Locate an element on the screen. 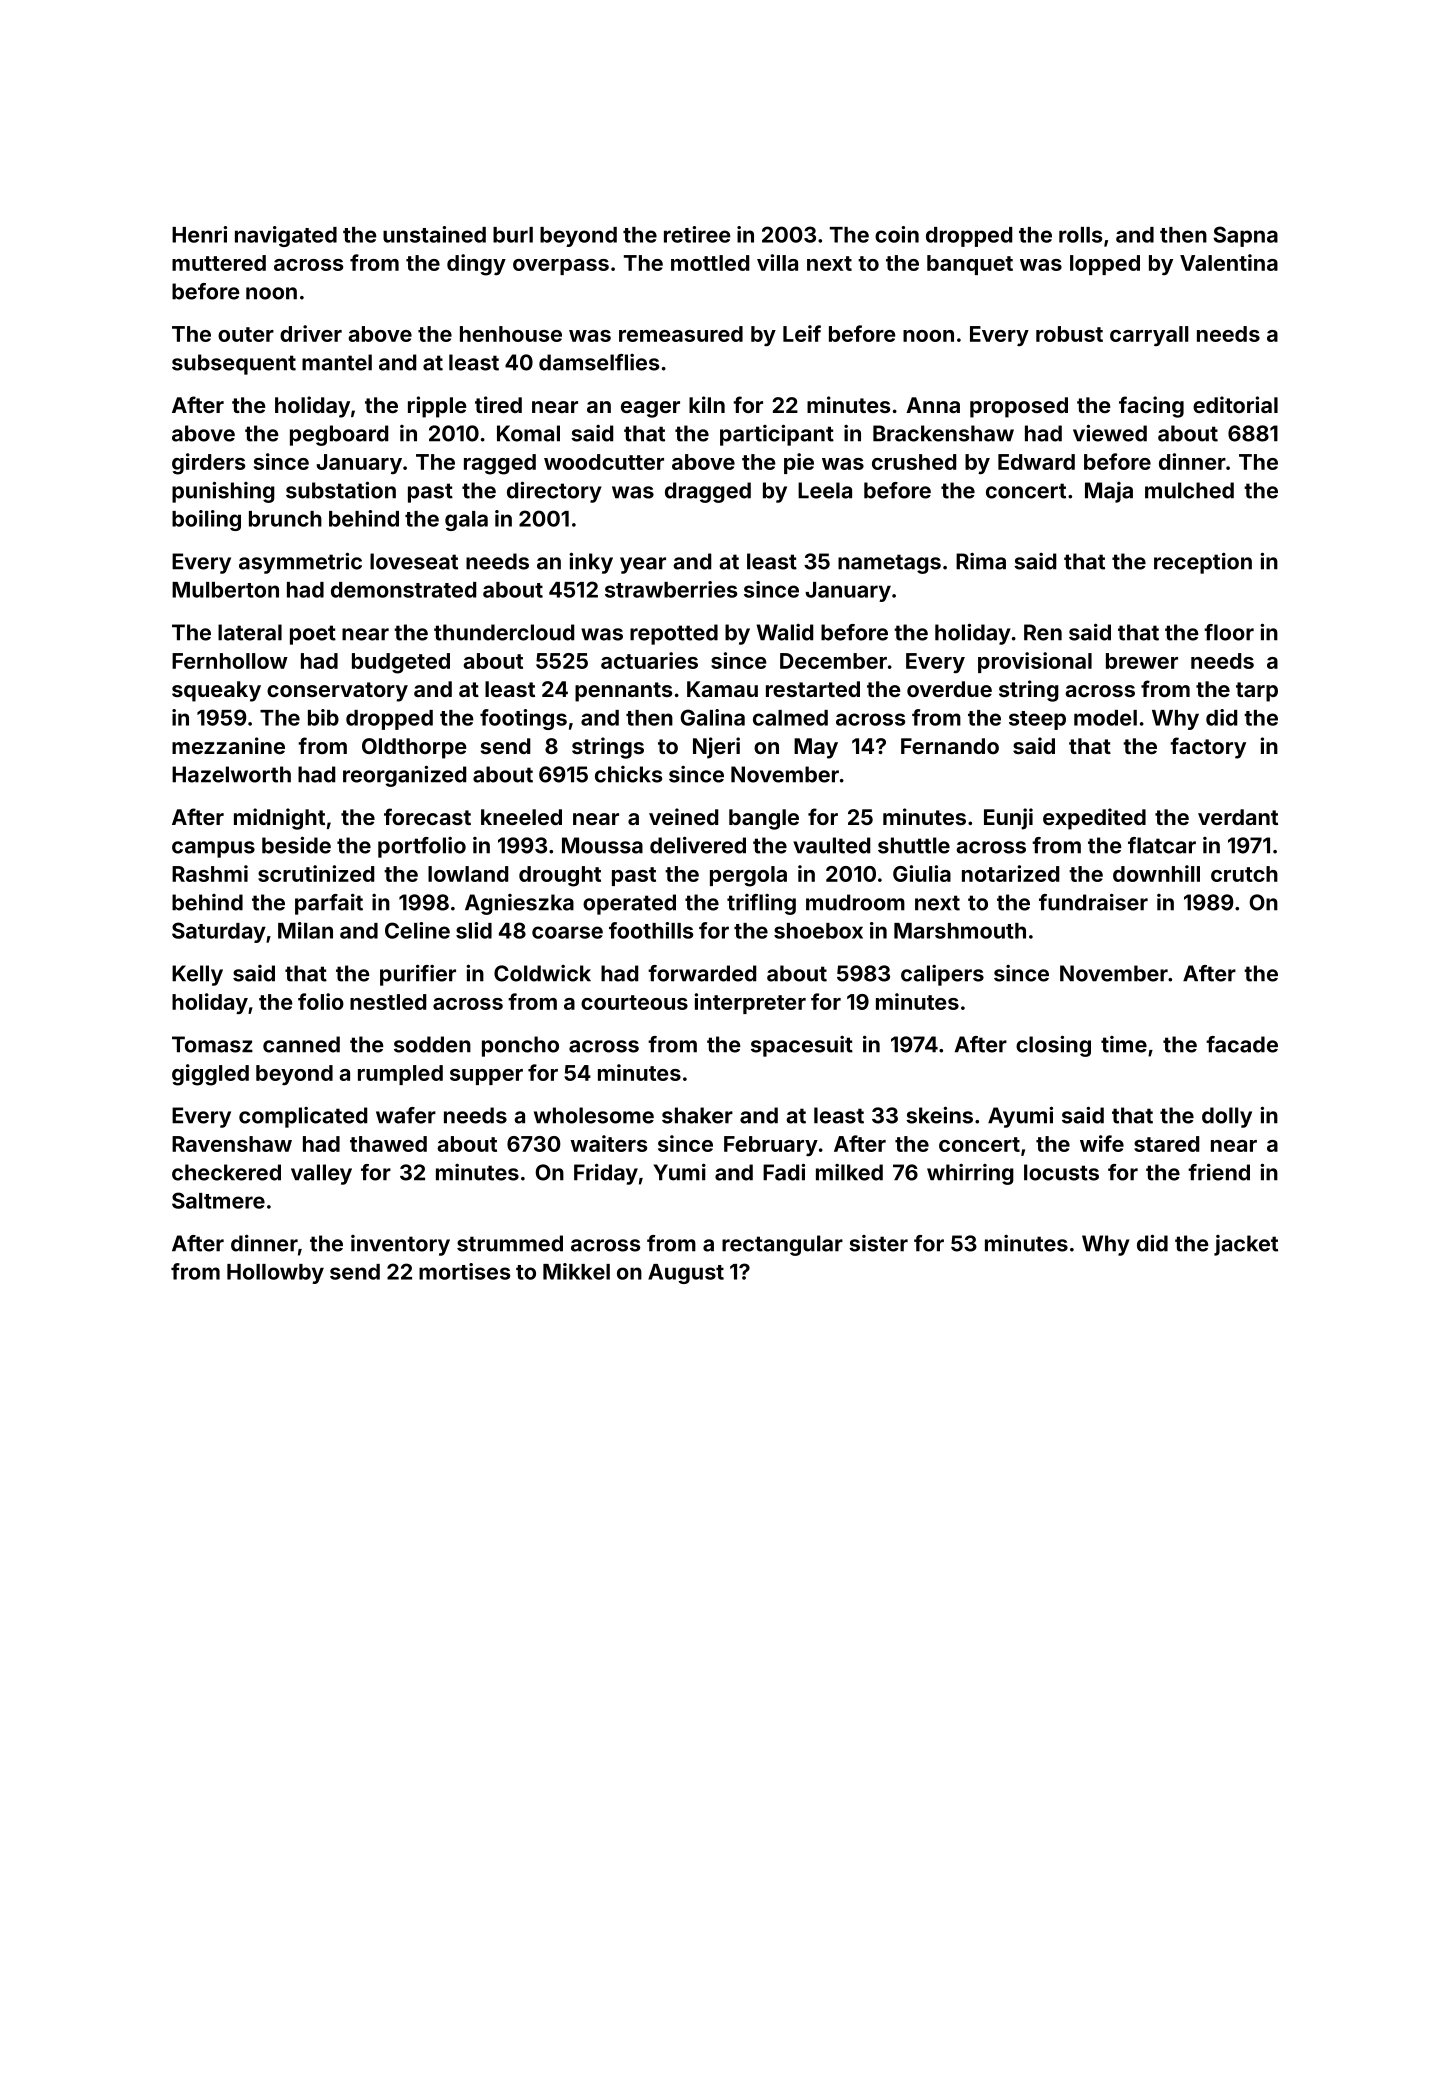 The image size is (1450, 2100). facade is located at coordinates (1242, 1044).
